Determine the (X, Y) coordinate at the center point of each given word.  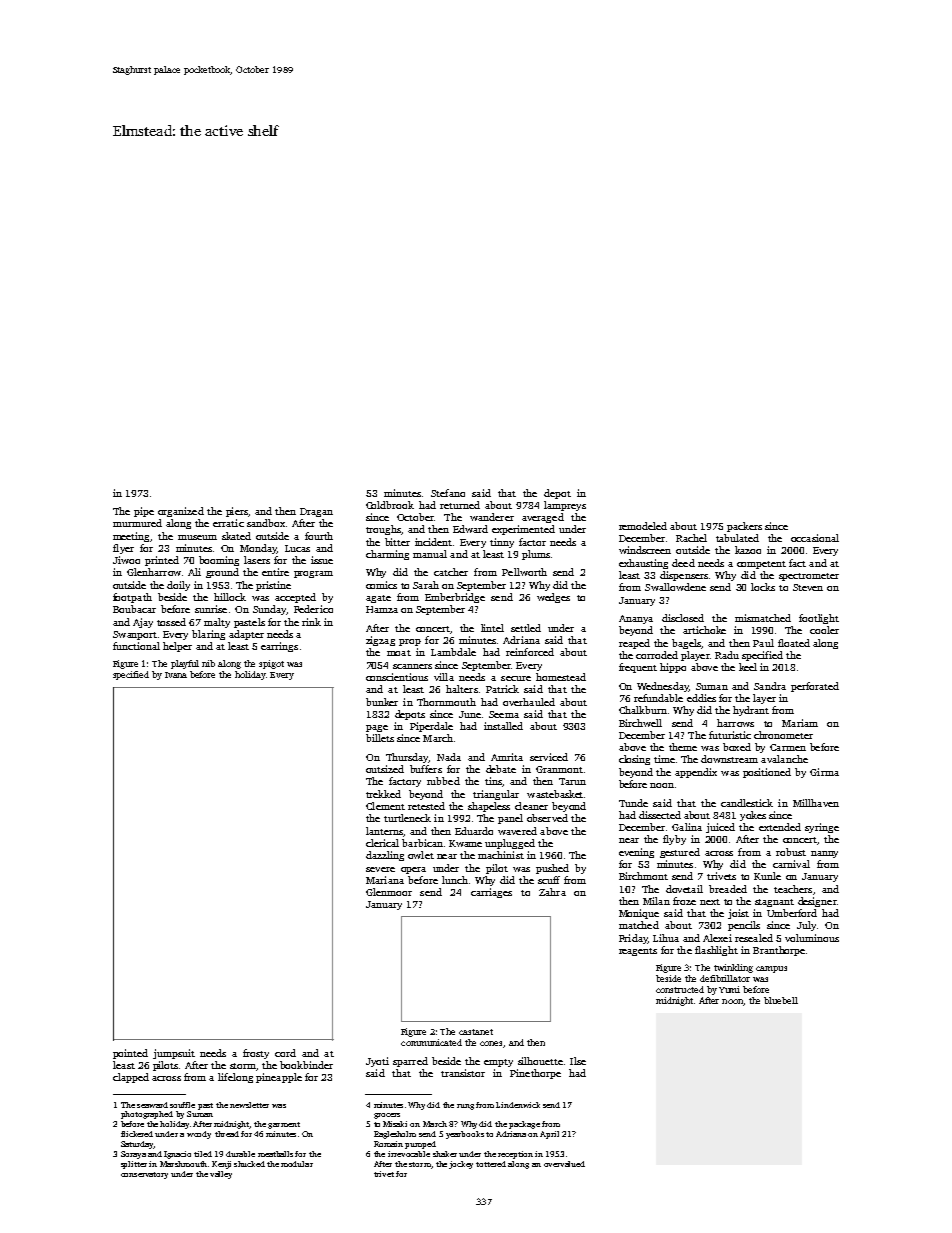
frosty (256, 1054)
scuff (549, 880)
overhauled (529, 702)
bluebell (781, 1000)
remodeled (643, 526)
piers (237, 512)
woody (199, 1135)
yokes (753, 816)
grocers (387, 1116)
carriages (491, 893)
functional (136, 646)
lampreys (565, 506)
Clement (385, 806)
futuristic (730, 735)
